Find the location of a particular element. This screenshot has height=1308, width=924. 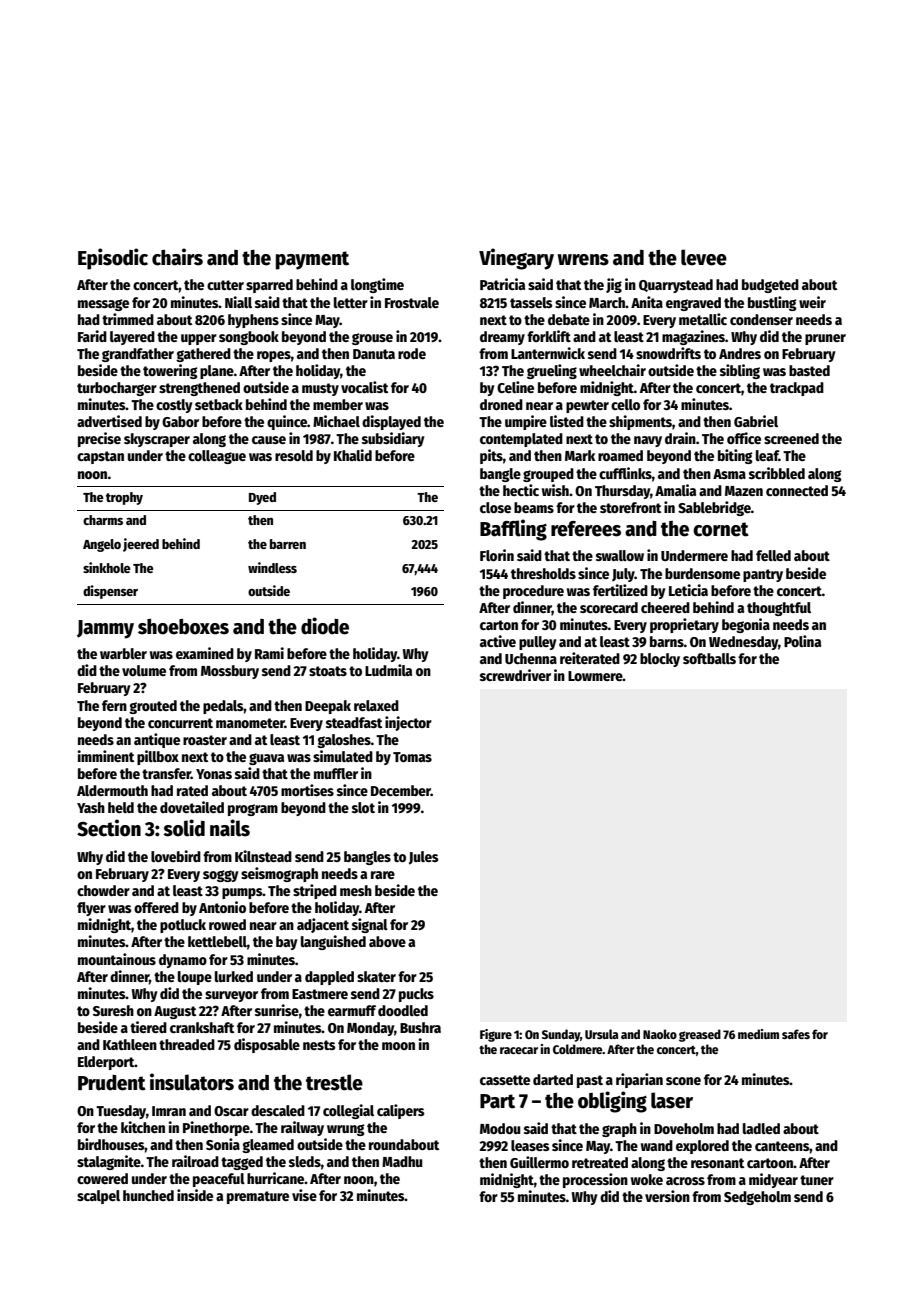

guava is located at coordinates (266, 759).
